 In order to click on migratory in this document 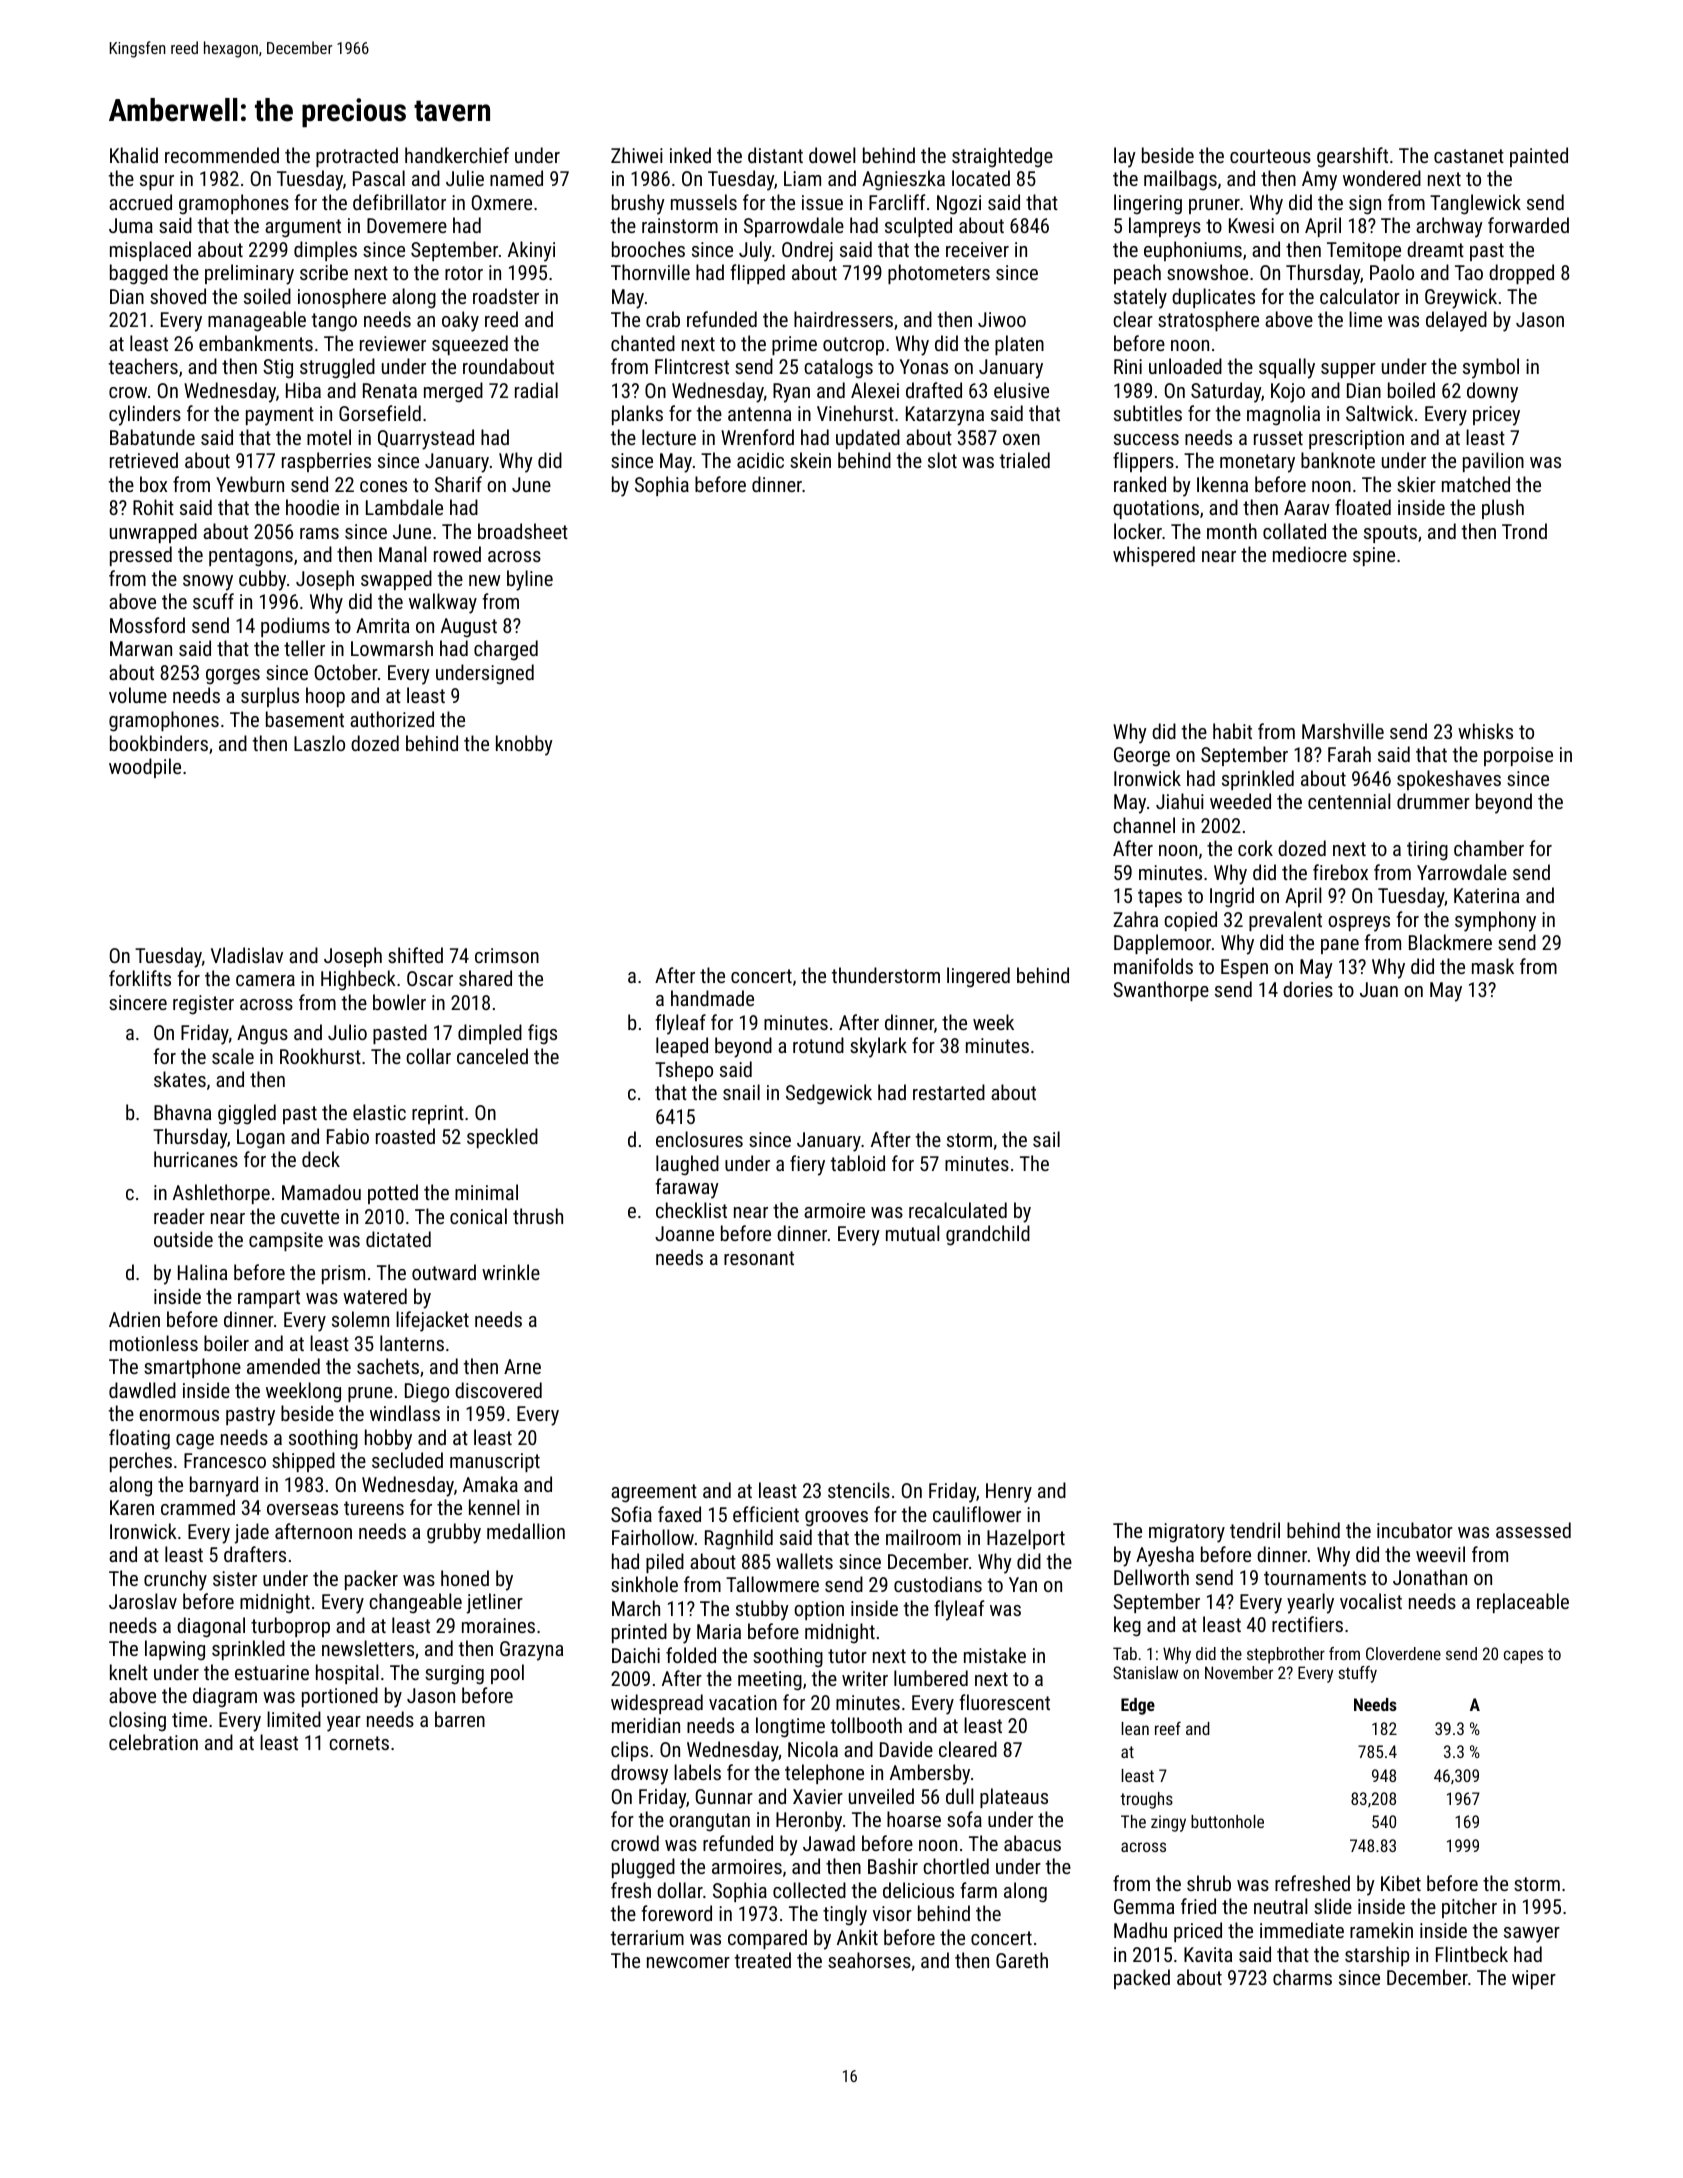, I will do `click(1187, 1533)`.
